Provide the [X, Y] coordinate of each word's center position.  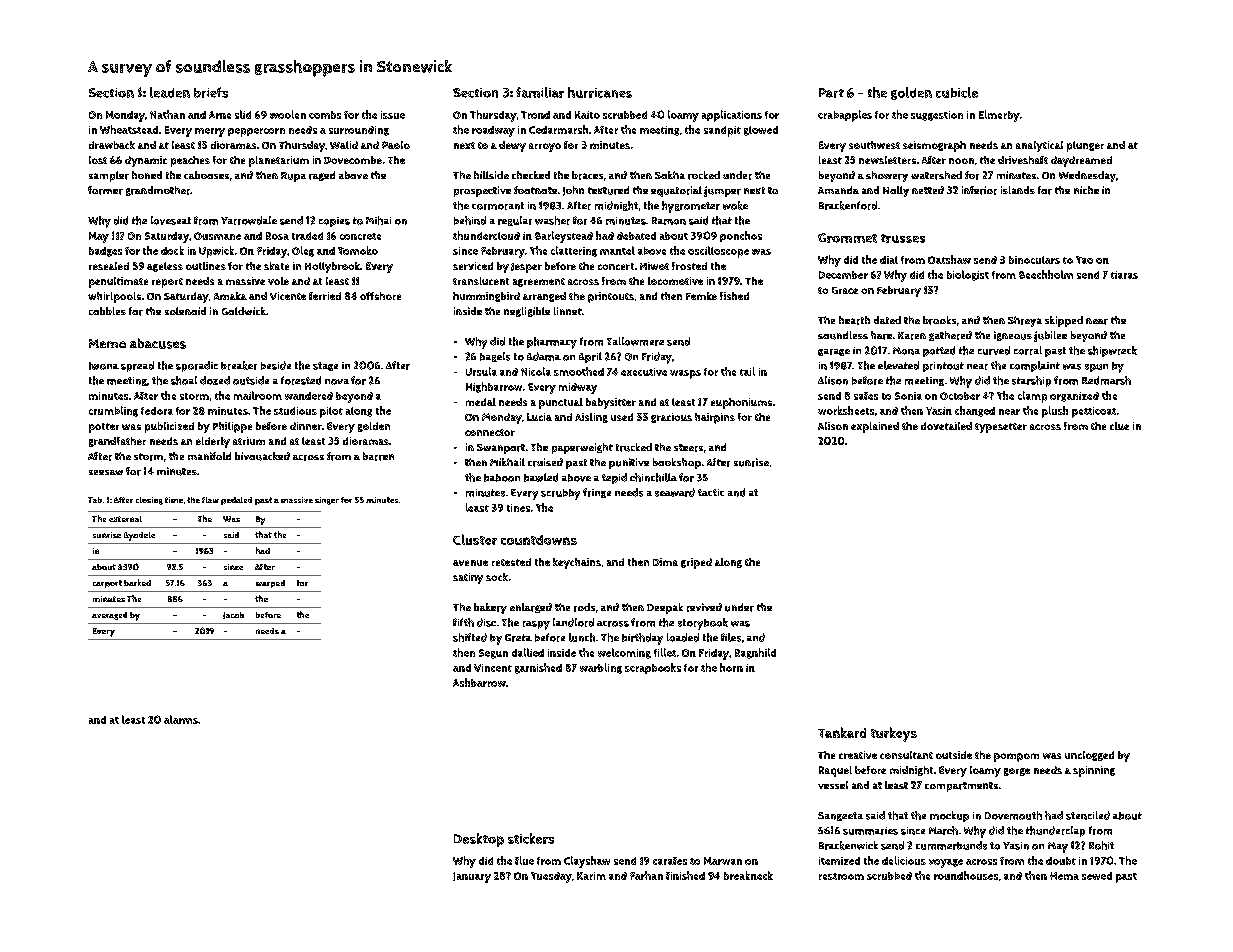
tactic [711, 492]
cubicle [957, 92]
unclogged [1089, 756]
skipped [1064, 321]
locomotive [675, 281]
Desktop [479, 840]
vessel [833, 785]
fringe [597, 493]
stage [325, 366]
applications [732, 116]
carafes [670, 861]
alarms [181, 719]
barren [378, 456]
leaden [170, 92]
